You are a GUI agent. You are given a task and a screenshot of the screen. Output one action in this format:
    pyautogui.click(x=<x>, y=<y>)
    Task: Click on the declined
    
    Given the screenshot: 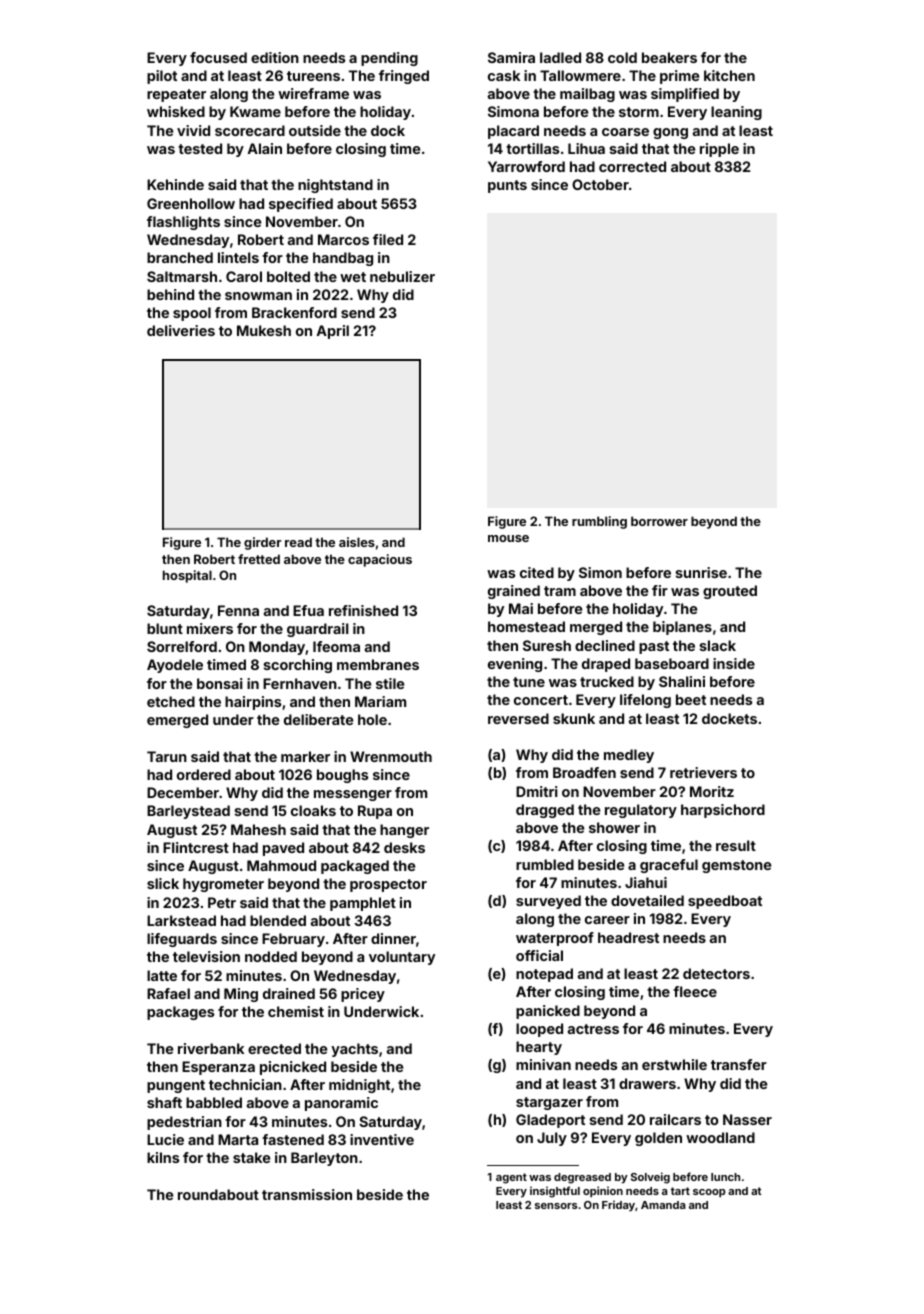 What is the action you would take?
    pyautogui.click(x=605, y=645)
